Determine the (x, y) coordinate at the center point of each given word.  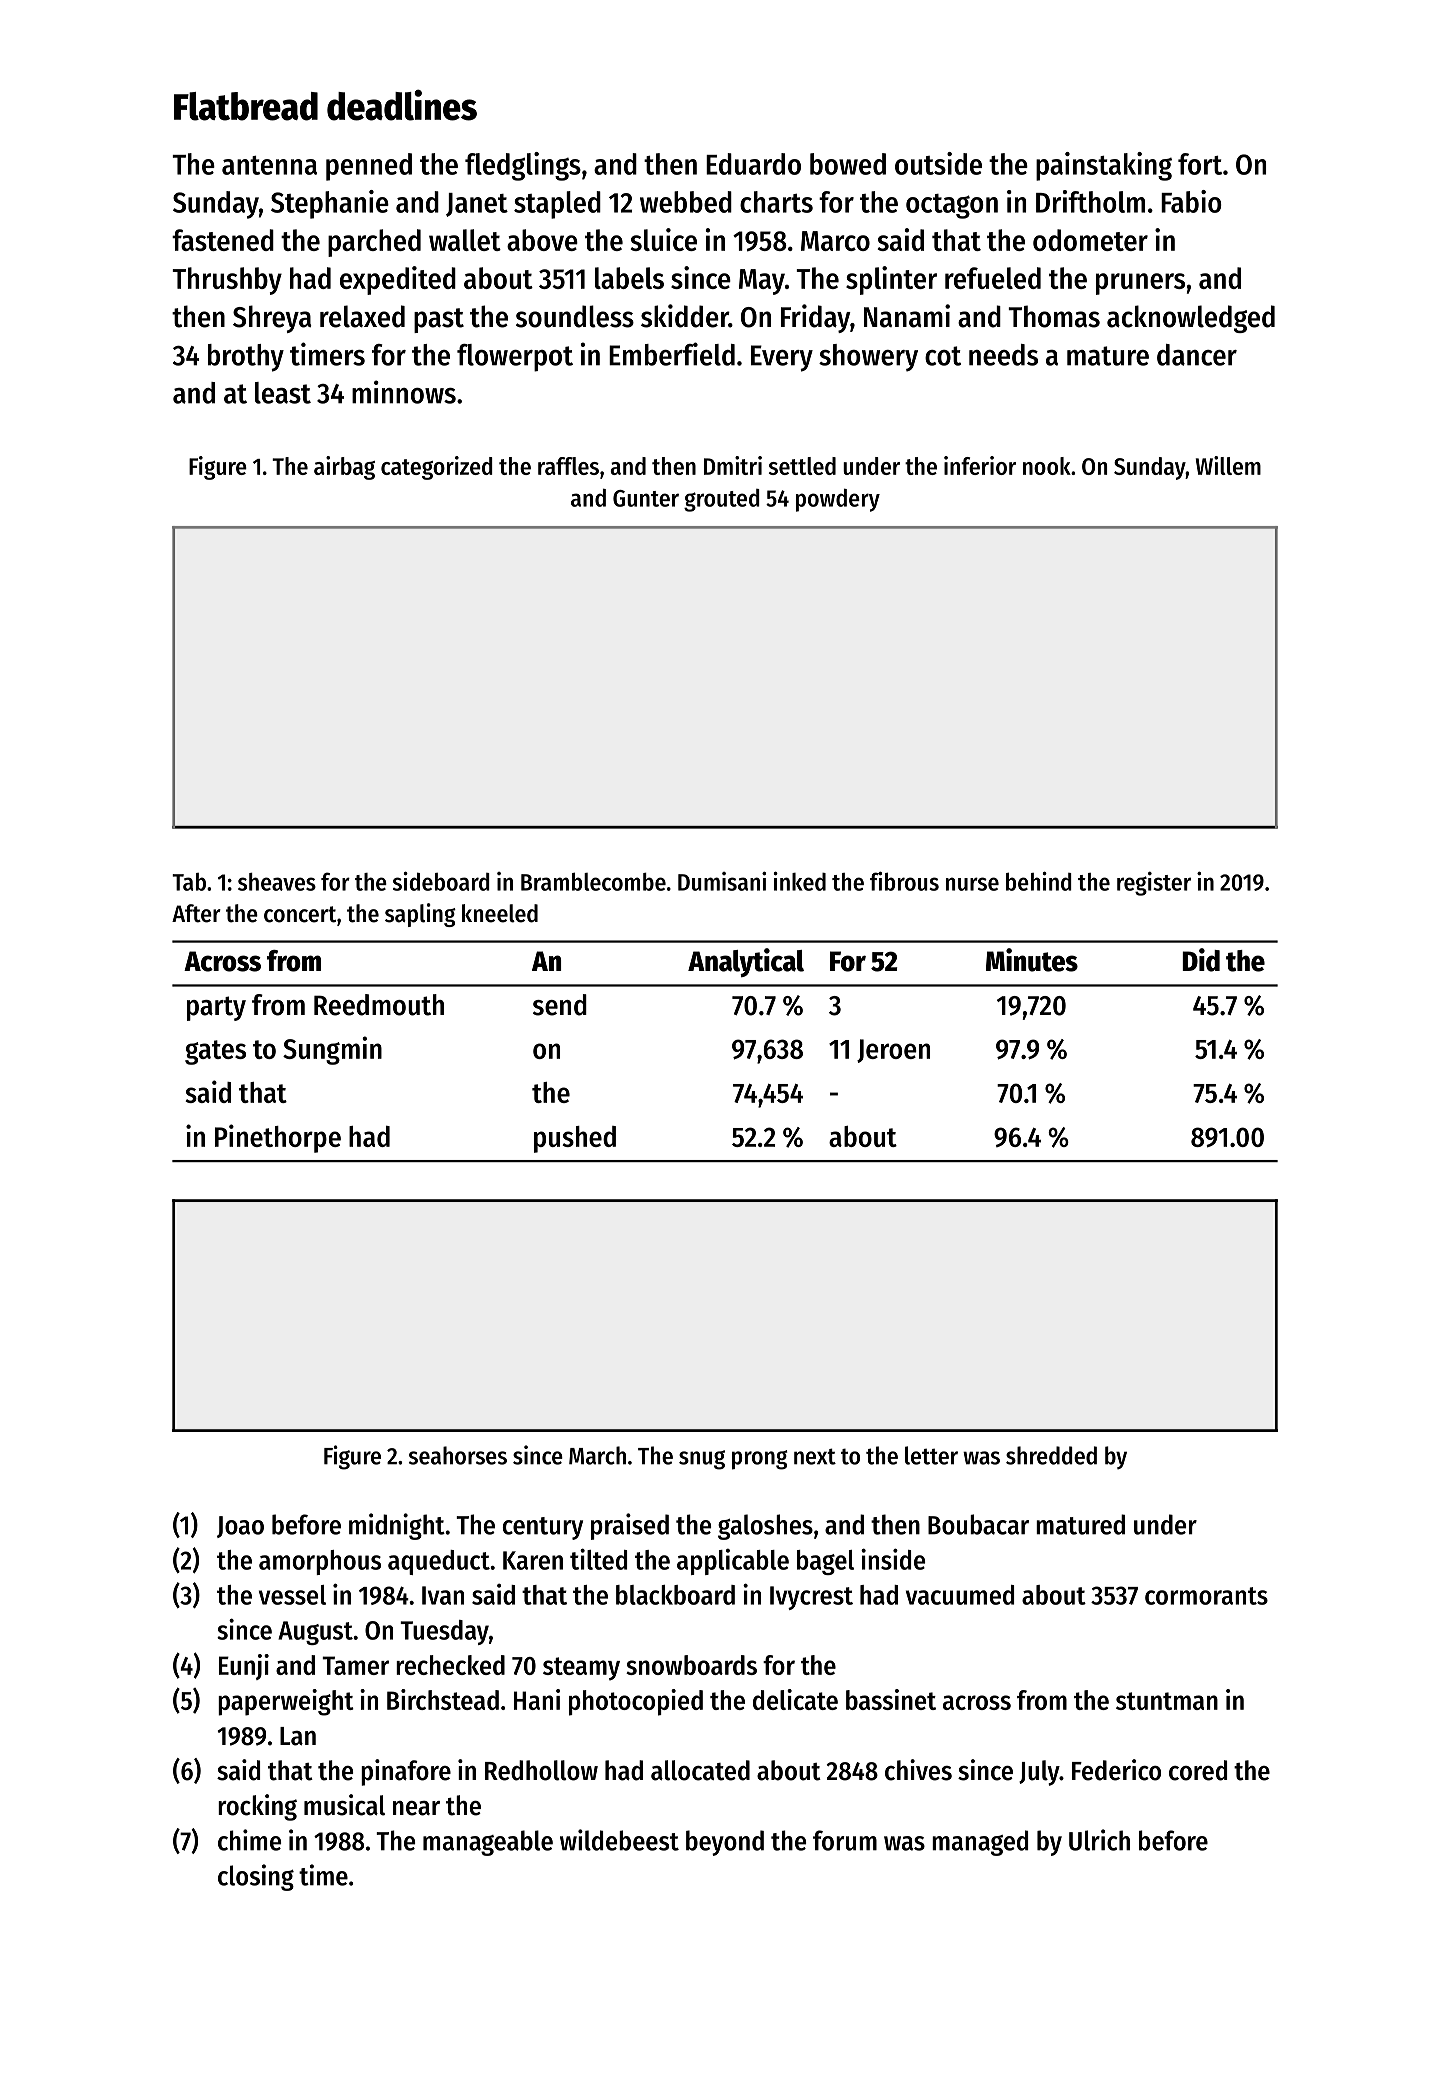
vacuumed (960, 1595)
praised (630, 1526)
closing (256, 1877)
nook (1047, 466)
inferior (980, 465)
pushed (575, 1139)
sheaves (277, 882)
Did (1201, 960)
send (560, 1005)
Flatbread (246, 106)
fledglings (523, 166)
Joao (240, 1527)
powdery (838, 500)
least (283, 393)
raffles (568, 466)
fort (1200, 164)
